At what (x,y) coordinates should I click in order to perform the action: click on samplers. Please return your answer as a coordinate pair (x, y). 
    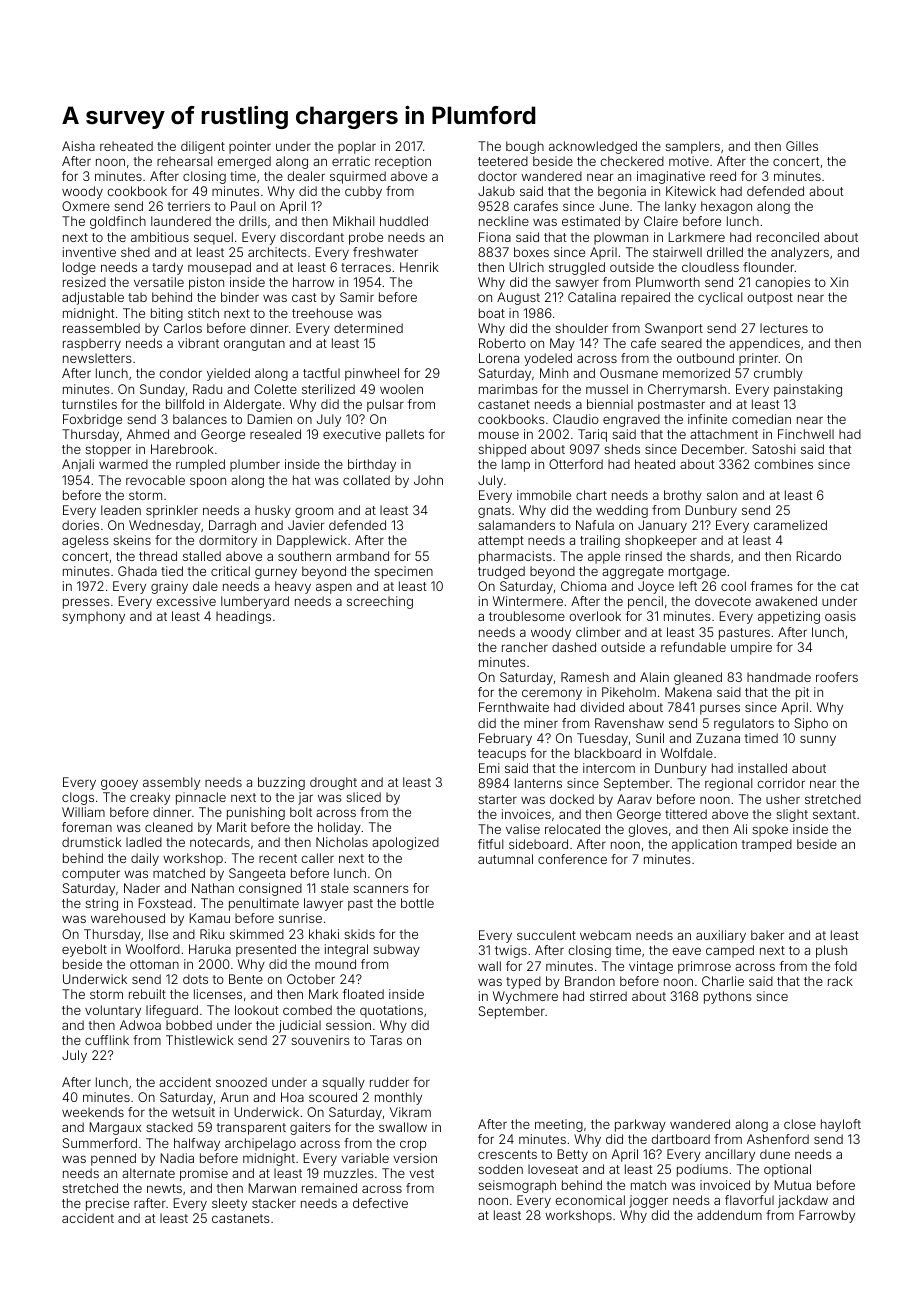
    Looking at the image, I should click on (692, 147).
